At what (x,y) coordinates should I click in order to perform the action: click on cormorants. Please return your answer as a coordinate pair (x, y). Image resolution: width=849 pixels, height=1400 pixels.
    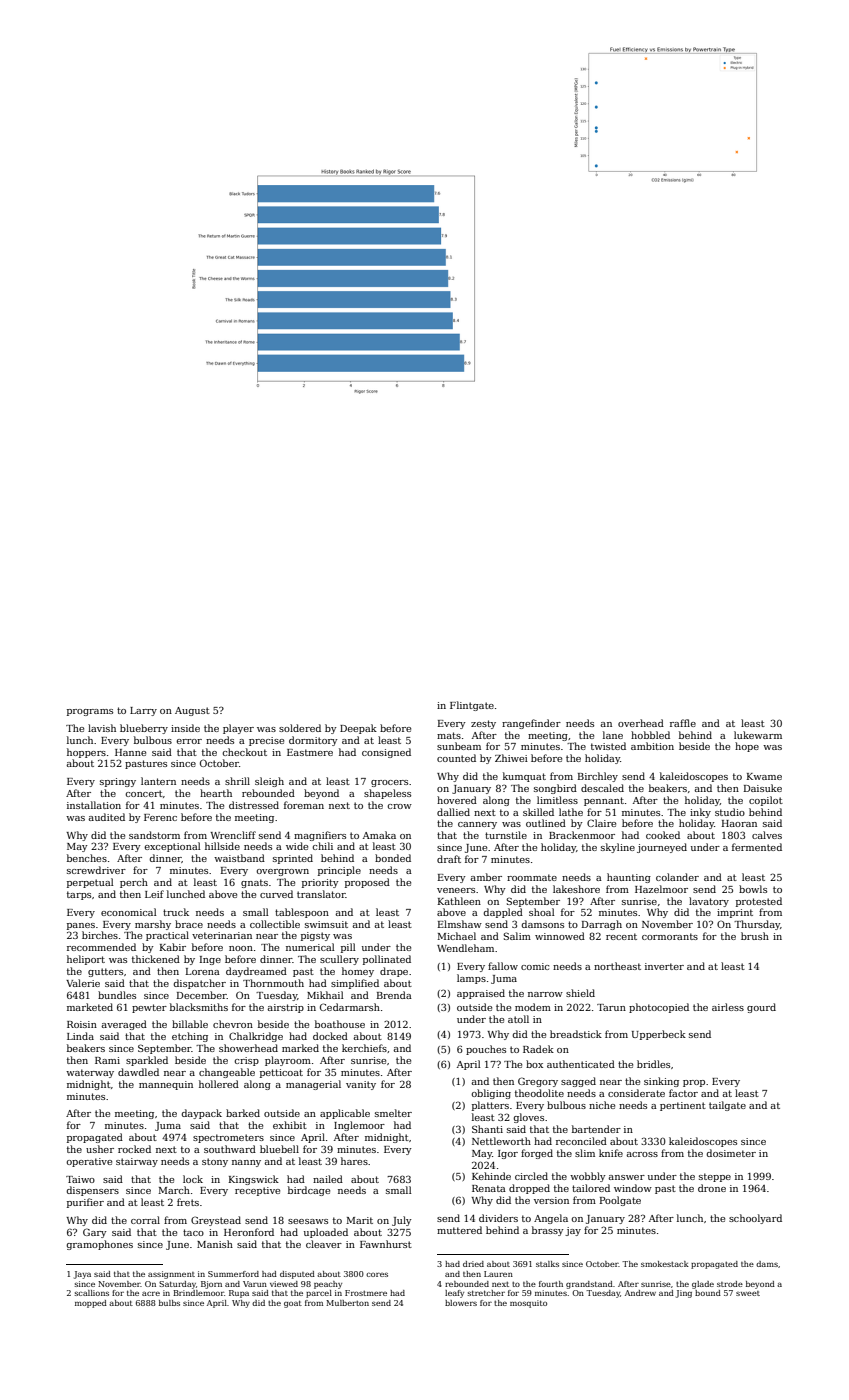
    Looking at the image, I should click on (670, 936).
